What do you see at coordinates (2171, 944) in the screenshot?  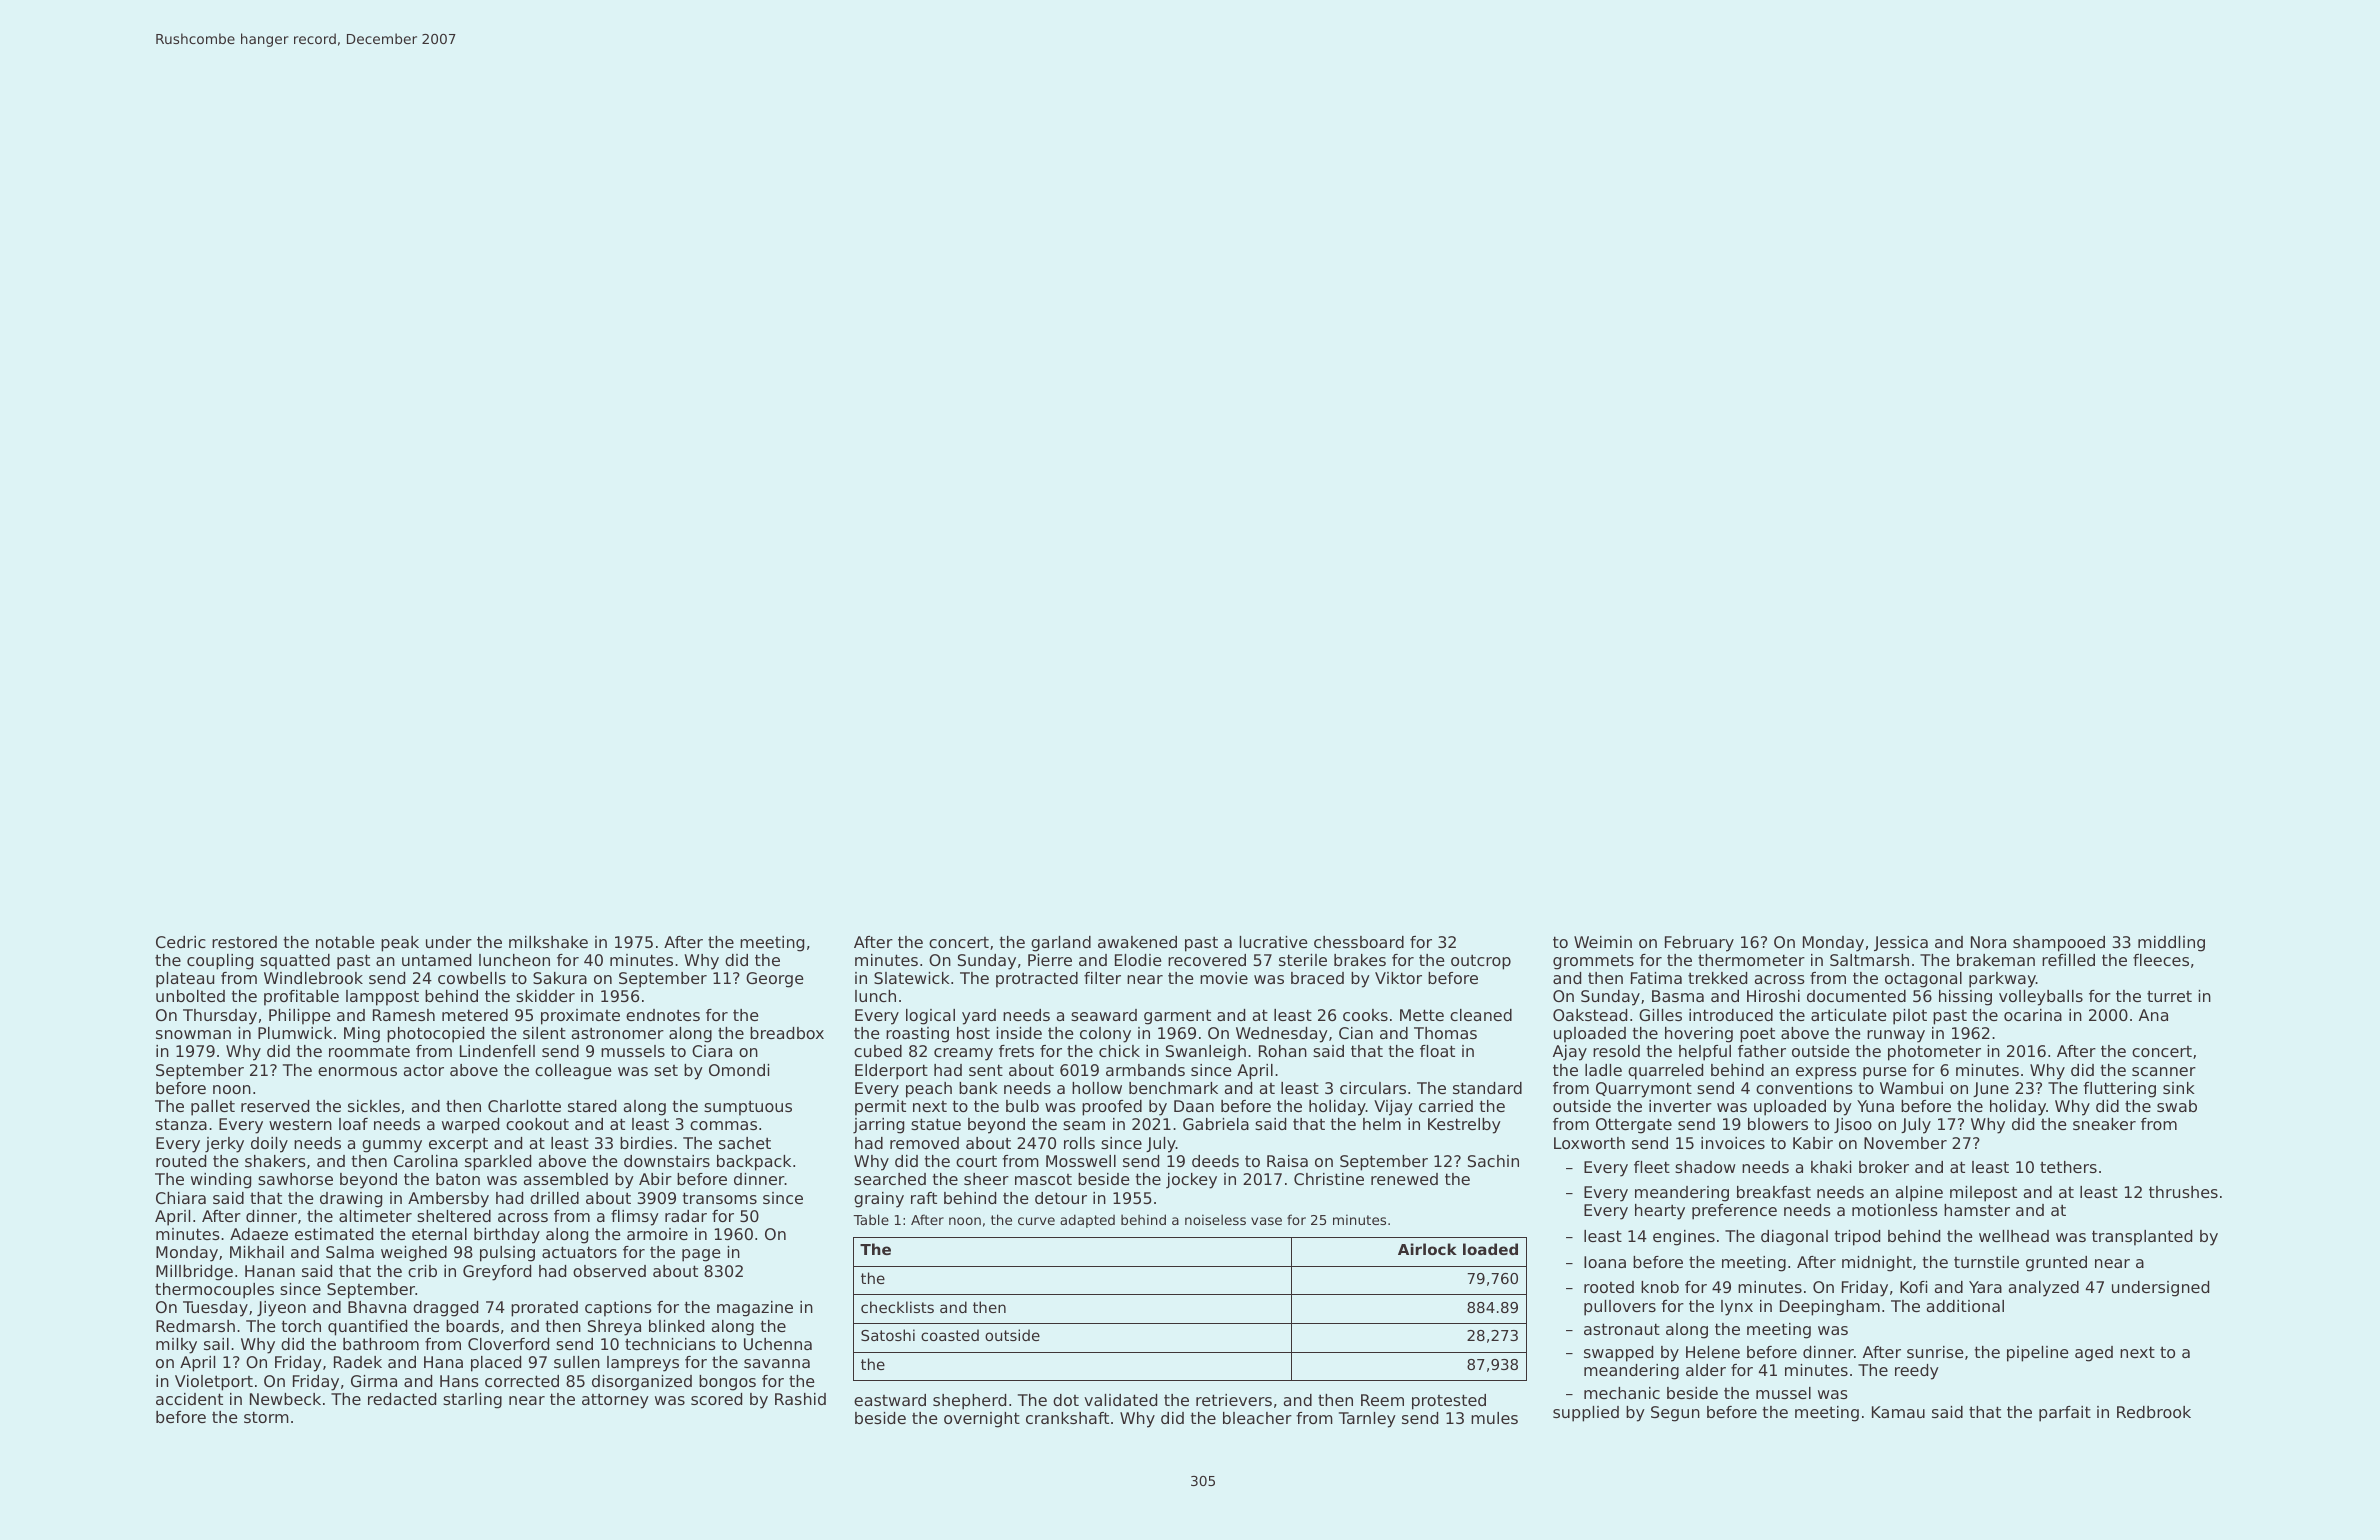 I see `middling` at bounding box center [2171, 944].
